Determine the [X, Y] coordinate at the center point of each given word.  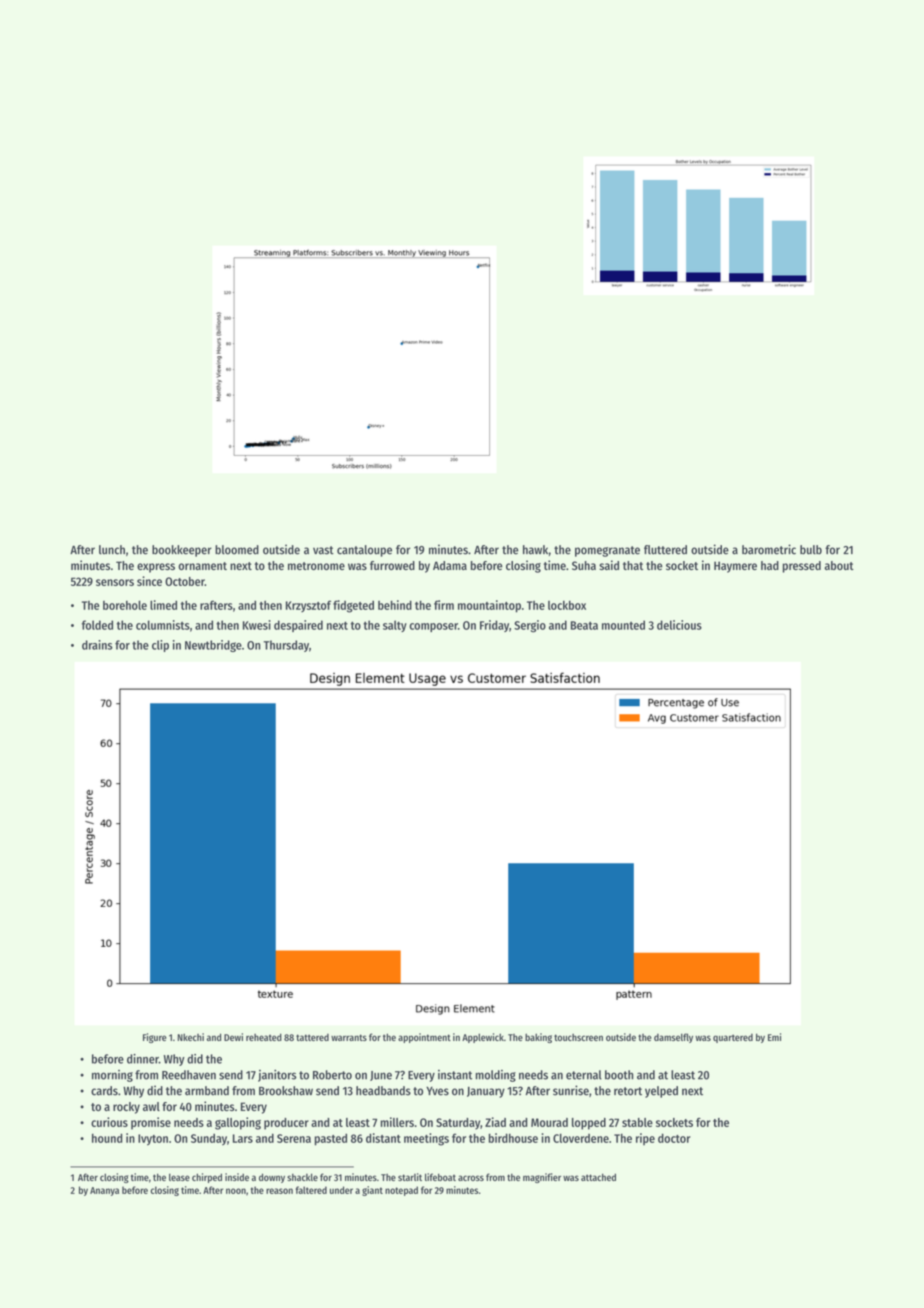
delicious [679, 625]
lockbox [567, 605]
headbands [383, 1091]
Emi [774, 1037]
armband [207, 1091]
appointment [424, 1038]
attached [598, 1177]
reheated [264, 1037]
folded [97, 625]
